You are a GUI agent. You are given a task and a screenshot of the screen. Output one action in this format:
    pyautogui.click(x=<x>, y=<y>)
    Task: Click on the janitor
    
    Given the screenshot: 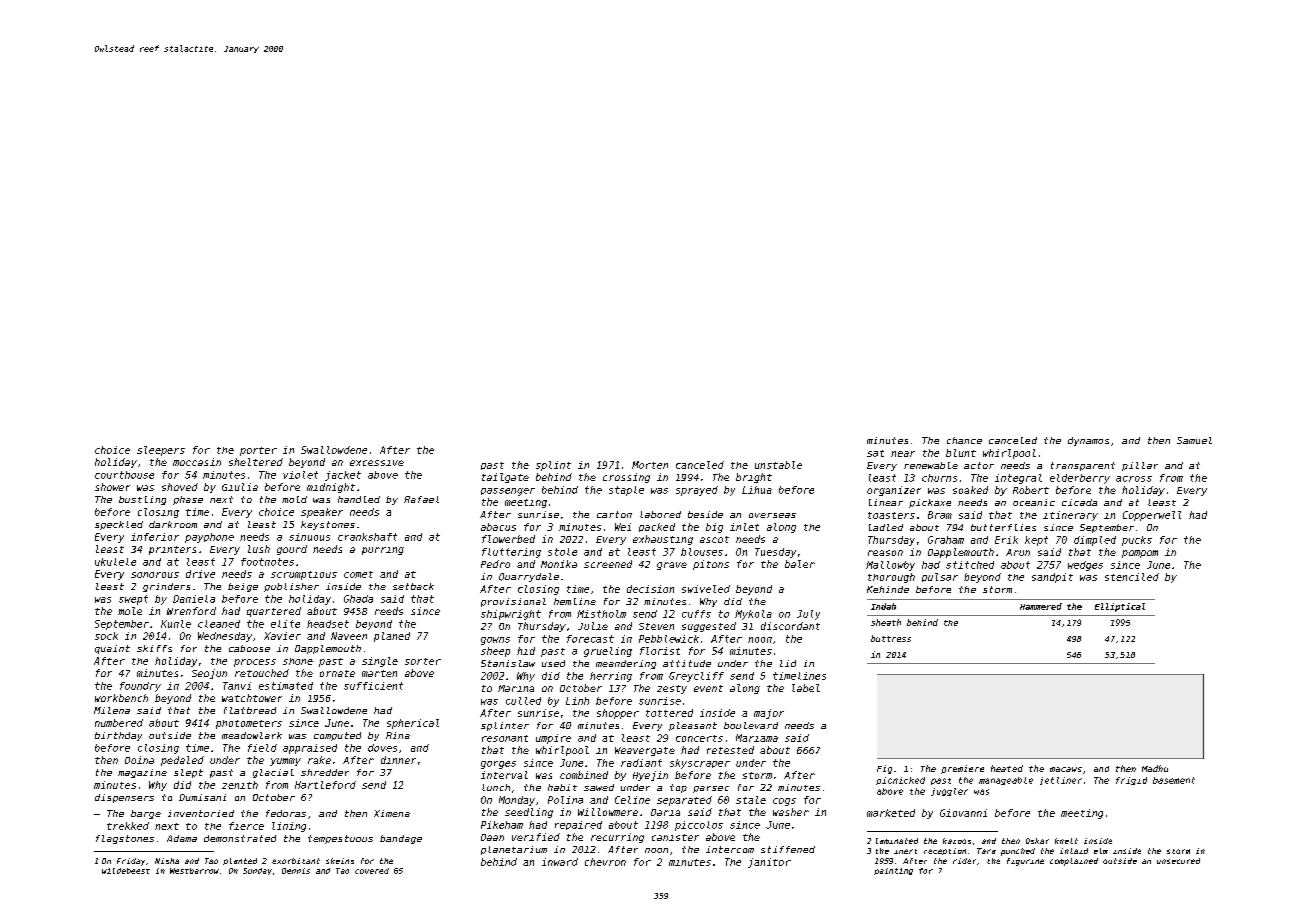 What is the action you would take?
    pyautogui.click(x=769, y=863)
